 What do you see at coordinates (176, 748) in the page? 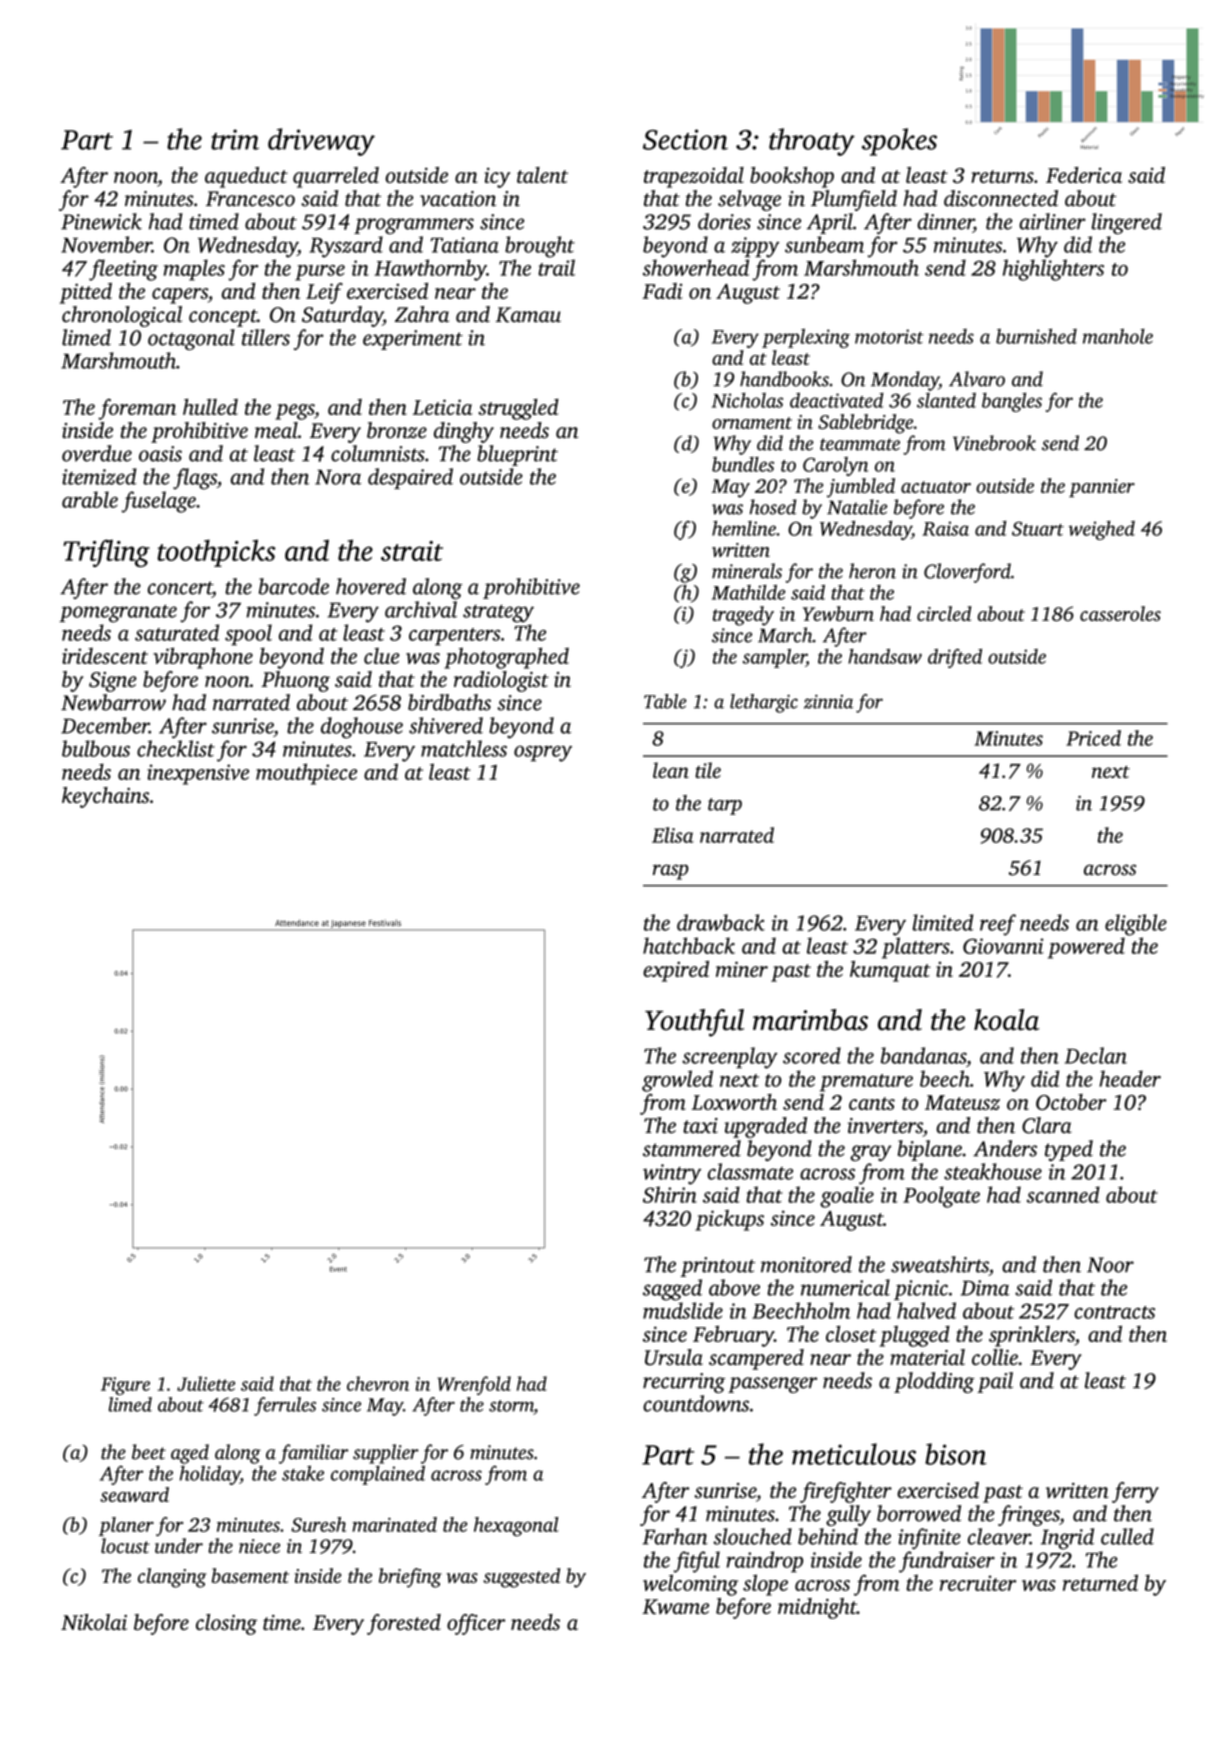
I see `checklist` at bounding box center [176, 748].
